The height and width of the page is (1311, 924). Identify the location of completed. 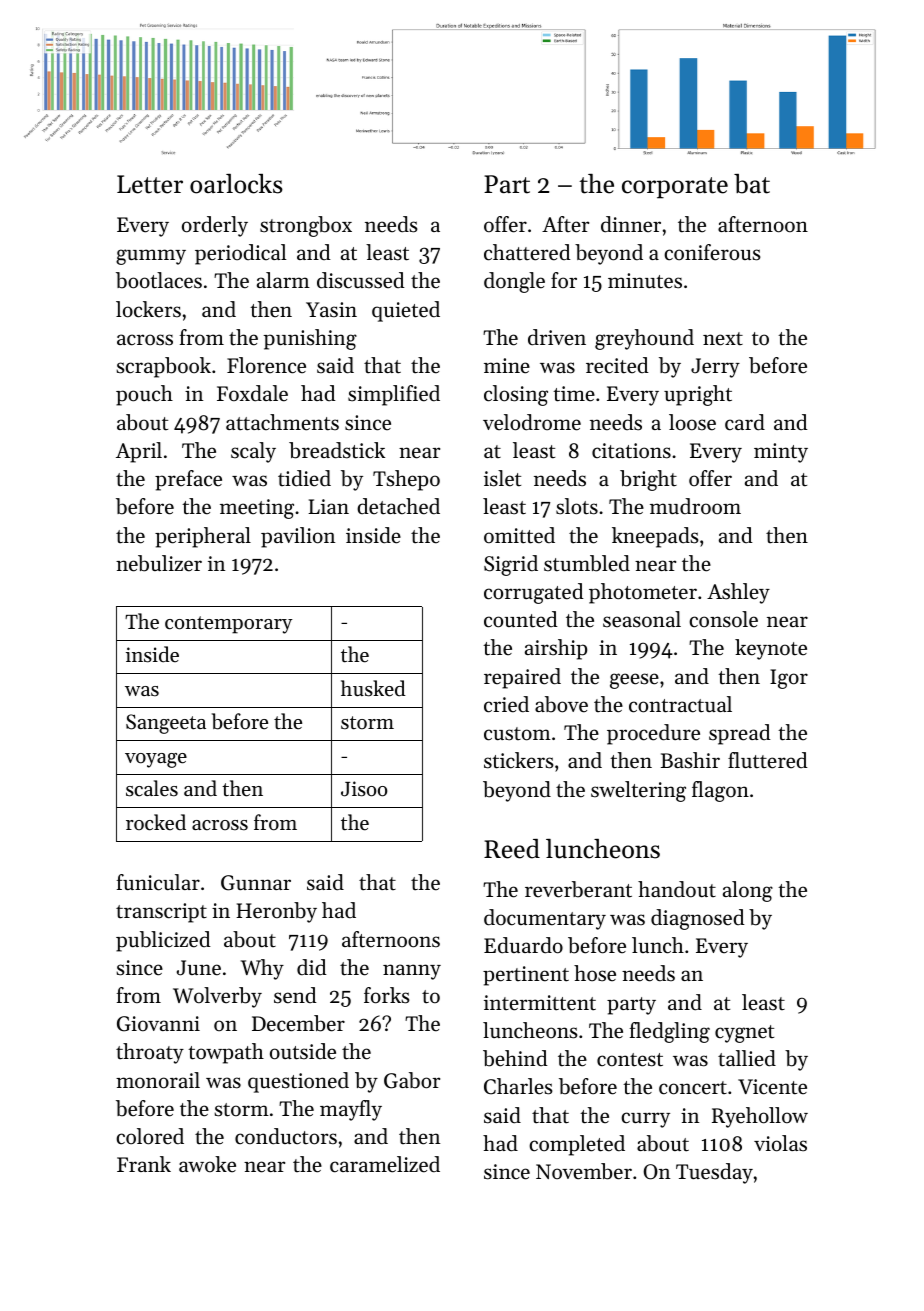
(577, 1145).
